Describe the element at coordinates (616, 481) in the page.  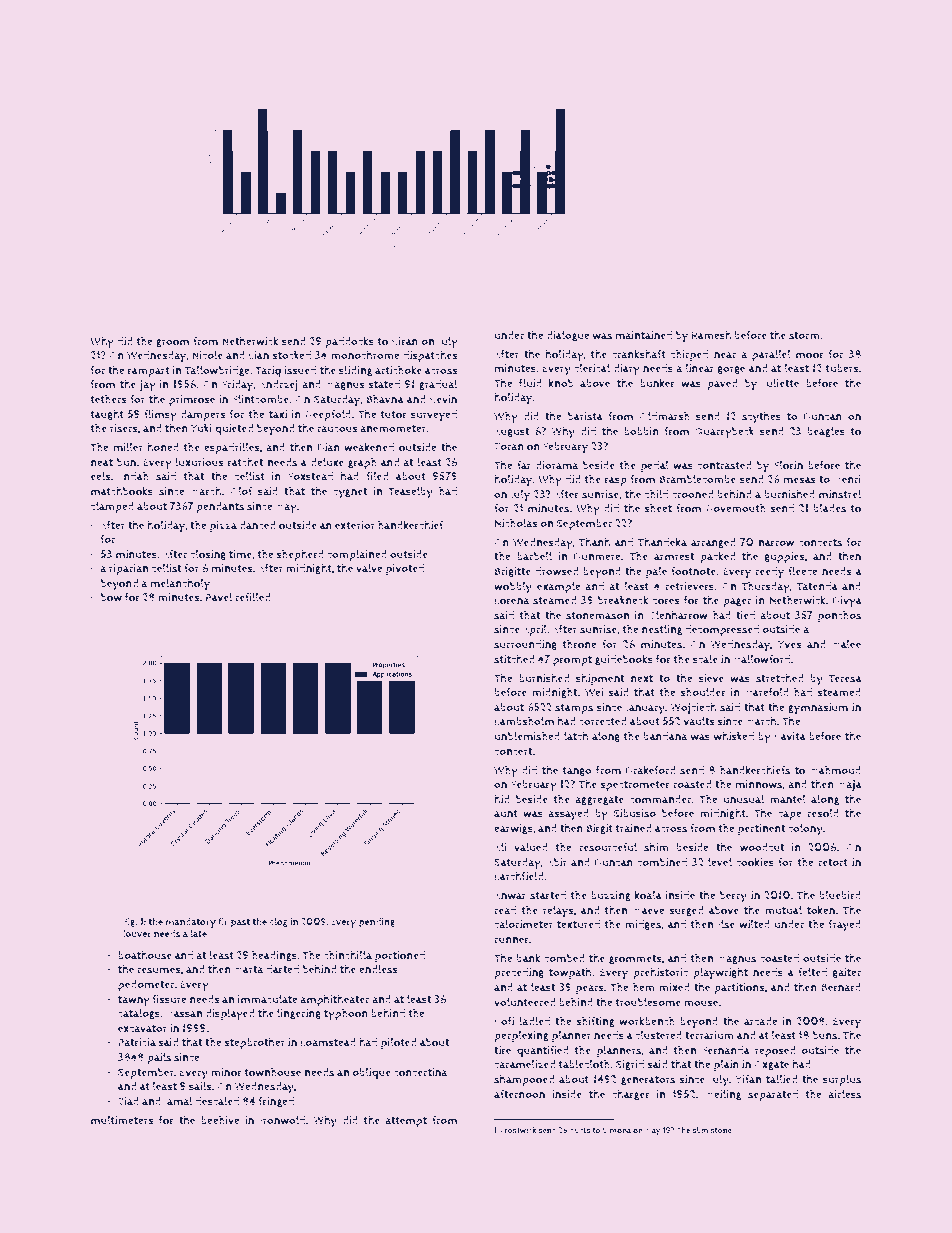
I see `rasp` at that location.
